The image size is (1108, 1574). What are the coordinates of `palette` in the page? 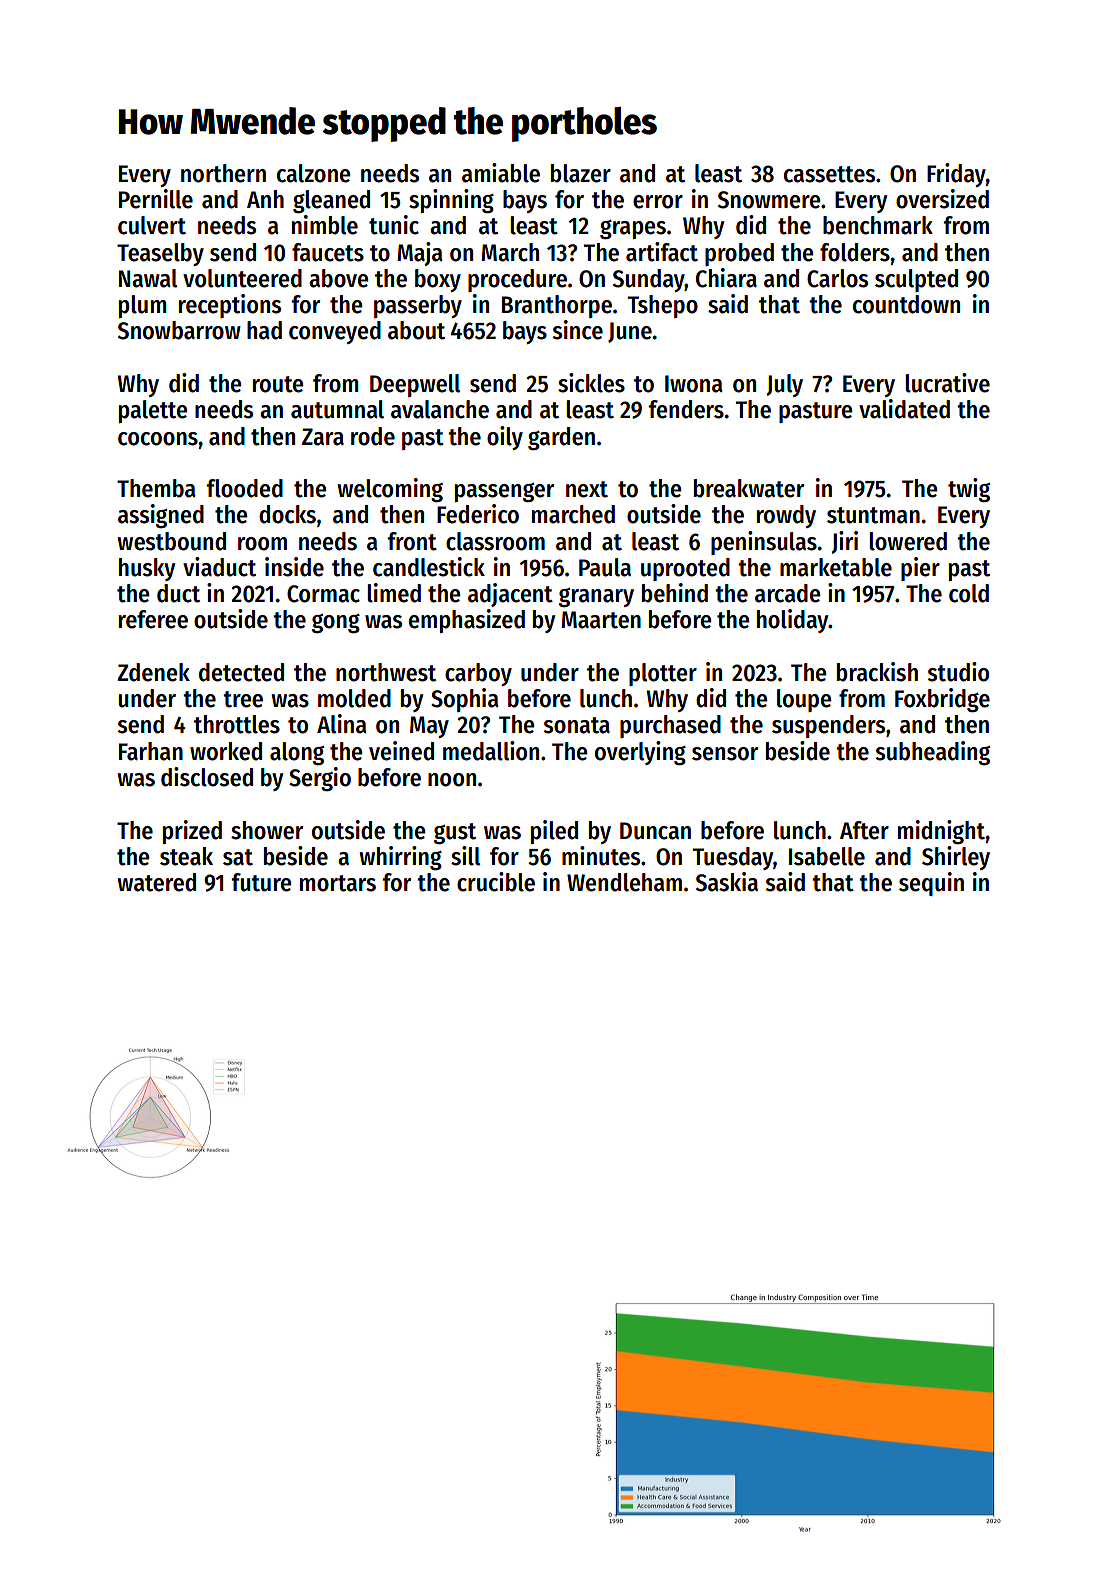 It's located at (153, 411).
